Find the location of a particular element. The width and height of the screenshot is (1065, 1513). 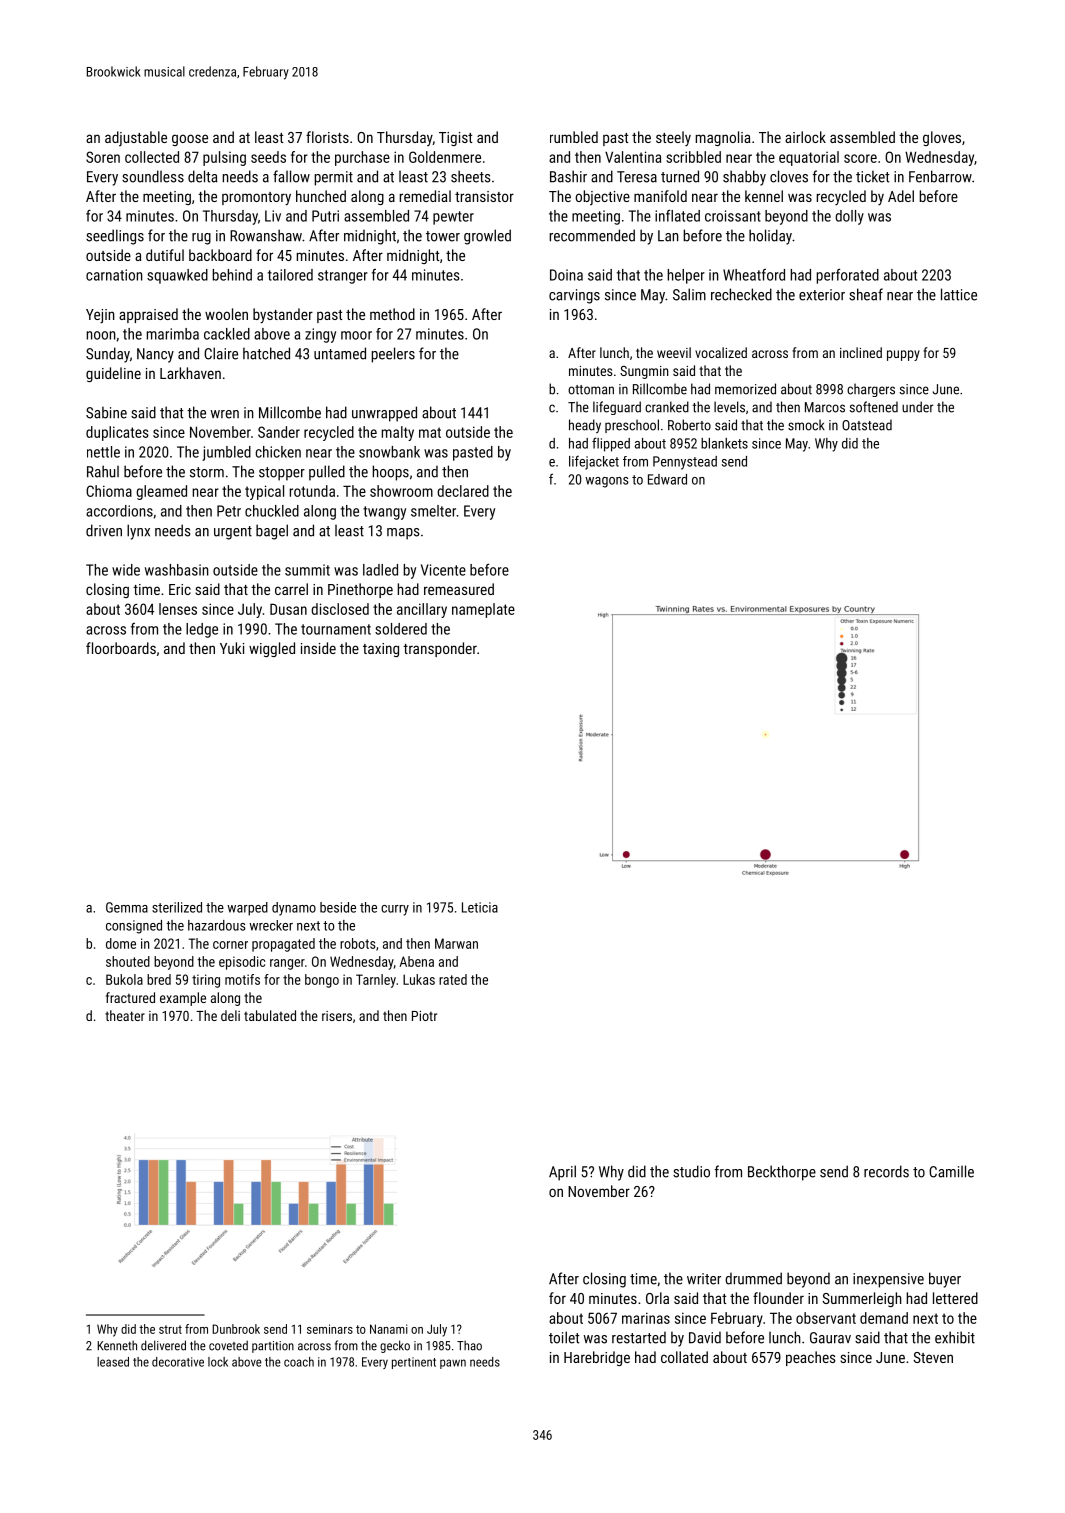

Leticia is located at coordinates (480, 907).
